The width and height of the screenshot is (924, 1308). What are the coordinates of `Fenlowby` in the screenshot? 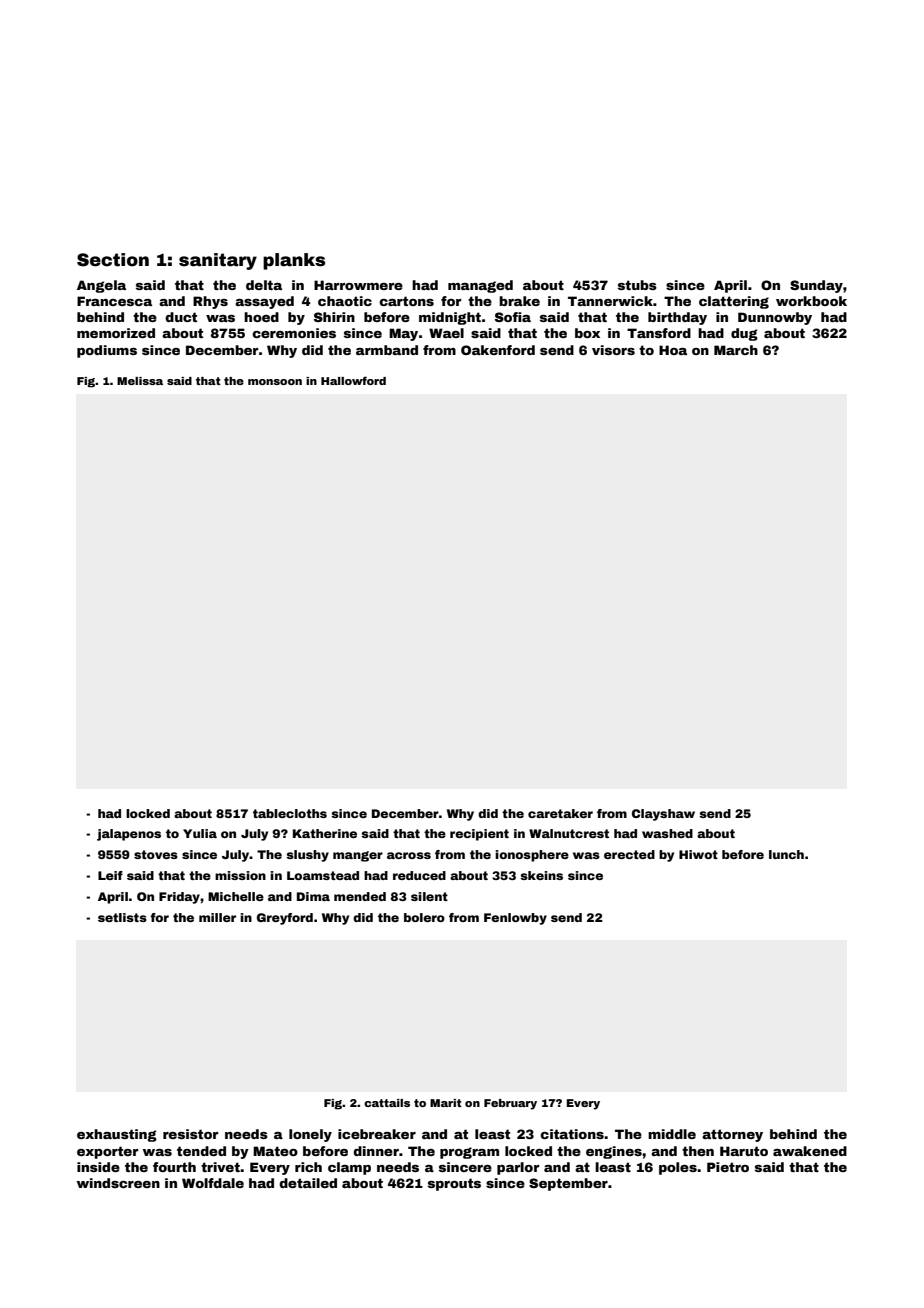 It's located at (515, 919).
